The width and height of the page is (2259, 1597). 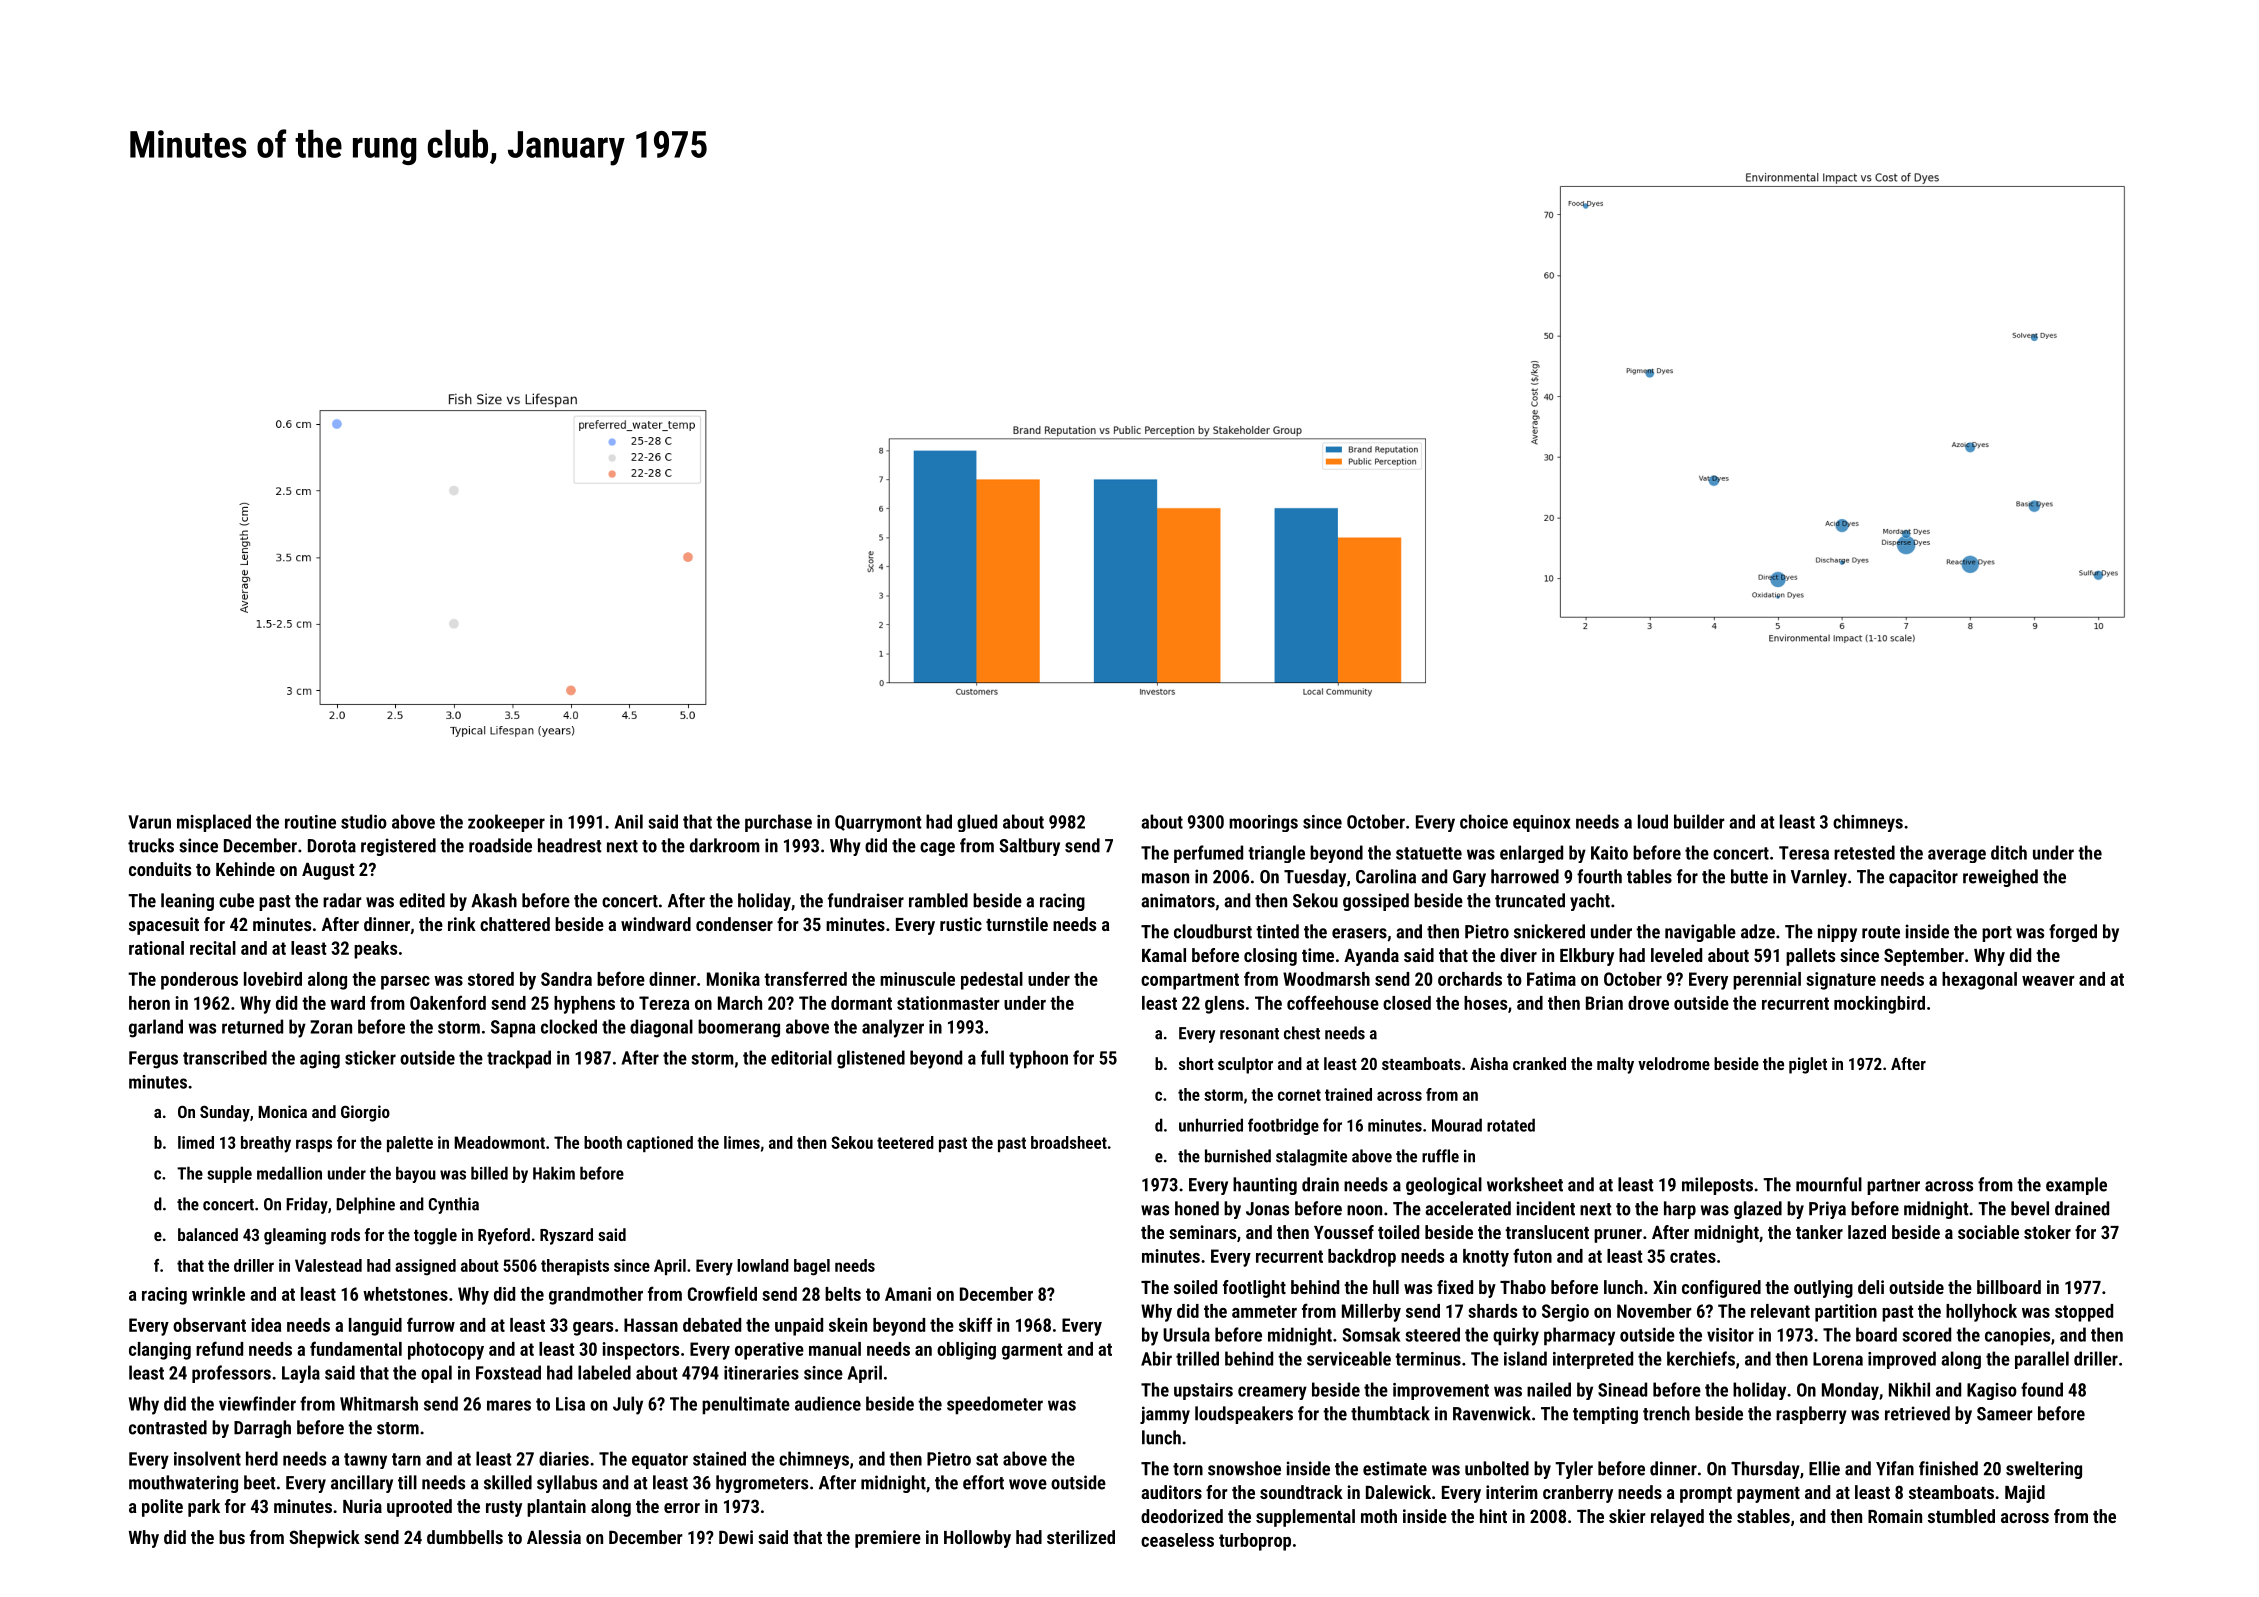 I want to click on premiere, so click(x=888, y=1539).
